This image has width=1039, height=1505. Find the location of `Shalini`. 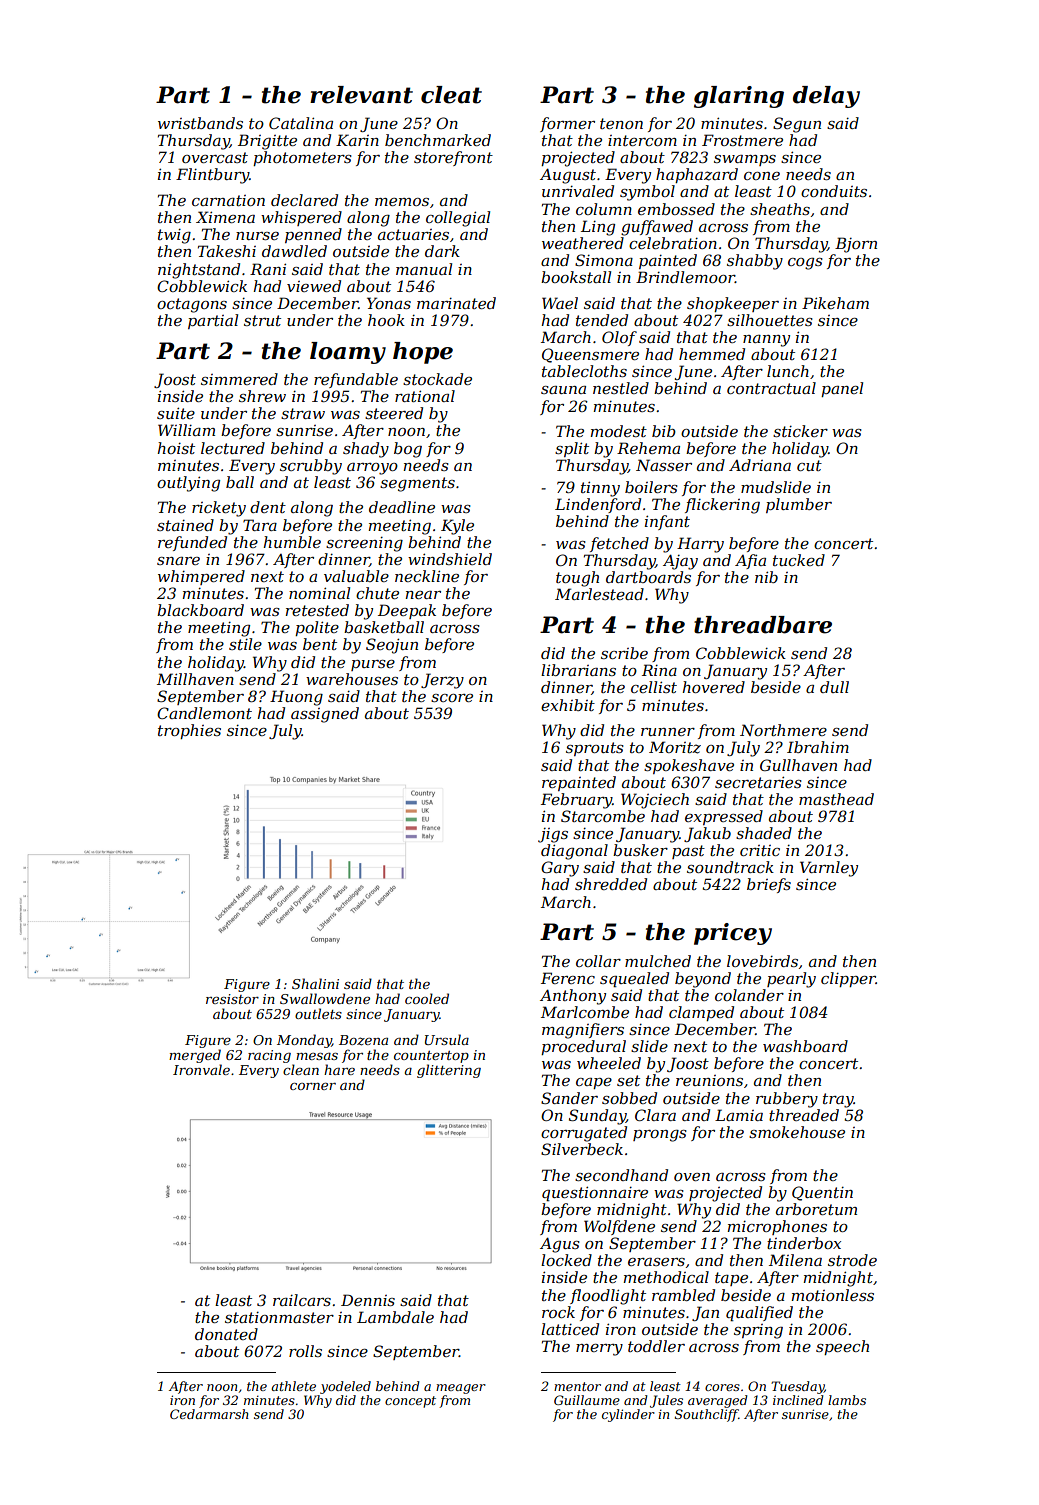

Shalini is located at coordinates (315, 983).
